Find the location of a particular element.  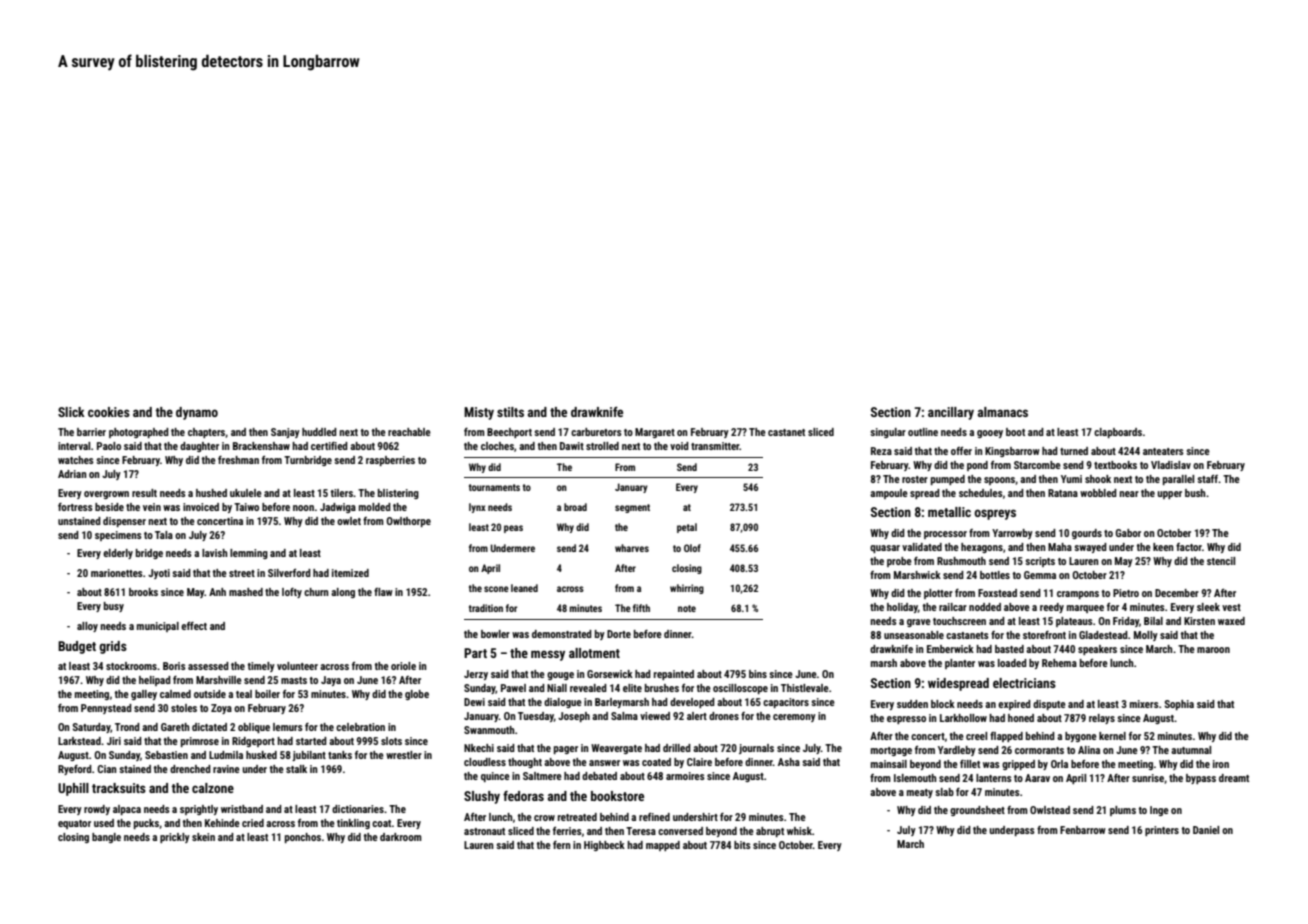

lavish is located at coordinates (214, 553).
